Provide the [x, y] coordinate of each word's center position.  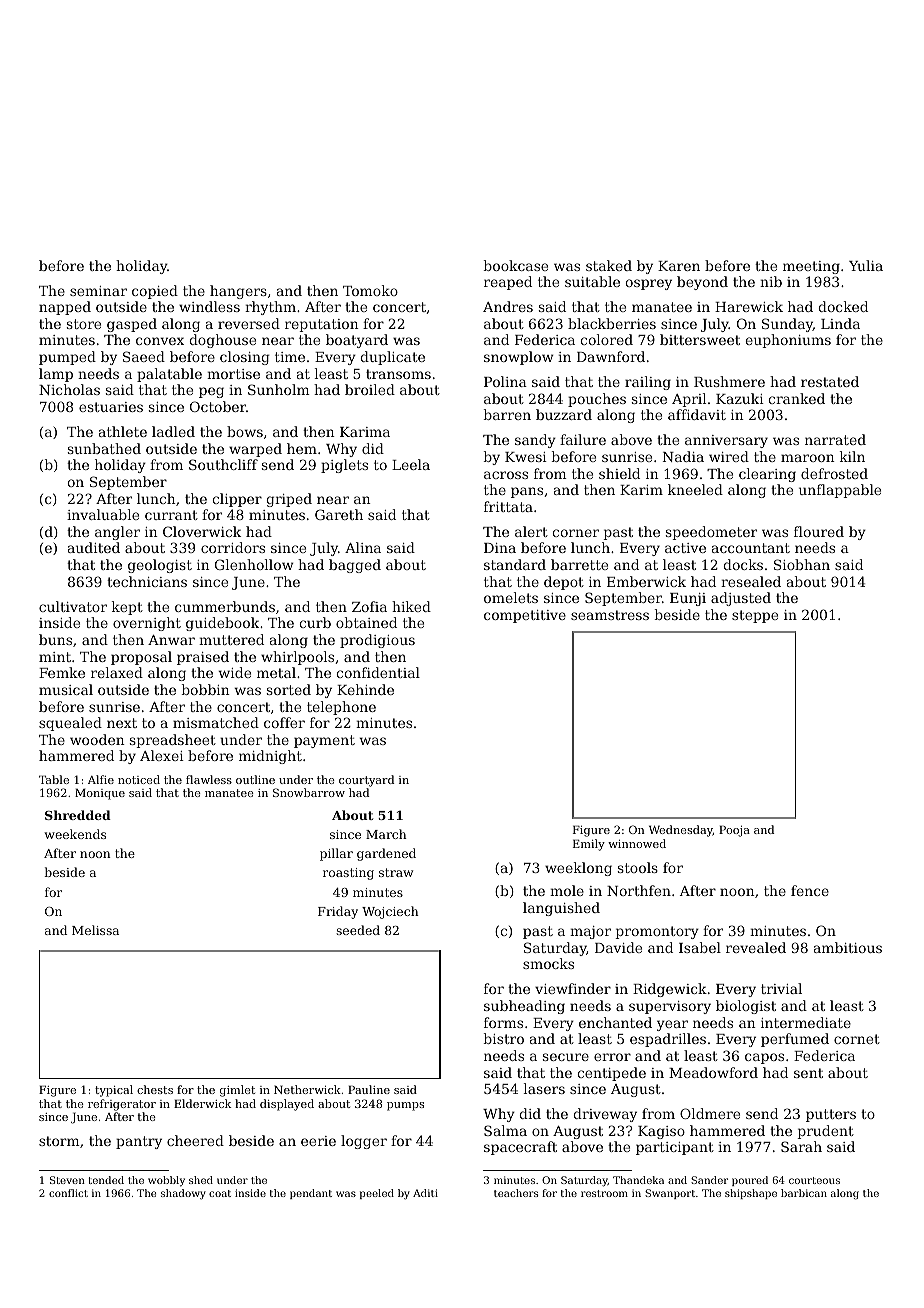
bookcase [516, 265]
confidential [378, 672]
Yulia [866, 265]
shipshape [751, 1194]
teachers [516, 1193]
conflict [68, 1193]
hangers [238, 292]
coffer [284, 722]
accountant [751, 548]
